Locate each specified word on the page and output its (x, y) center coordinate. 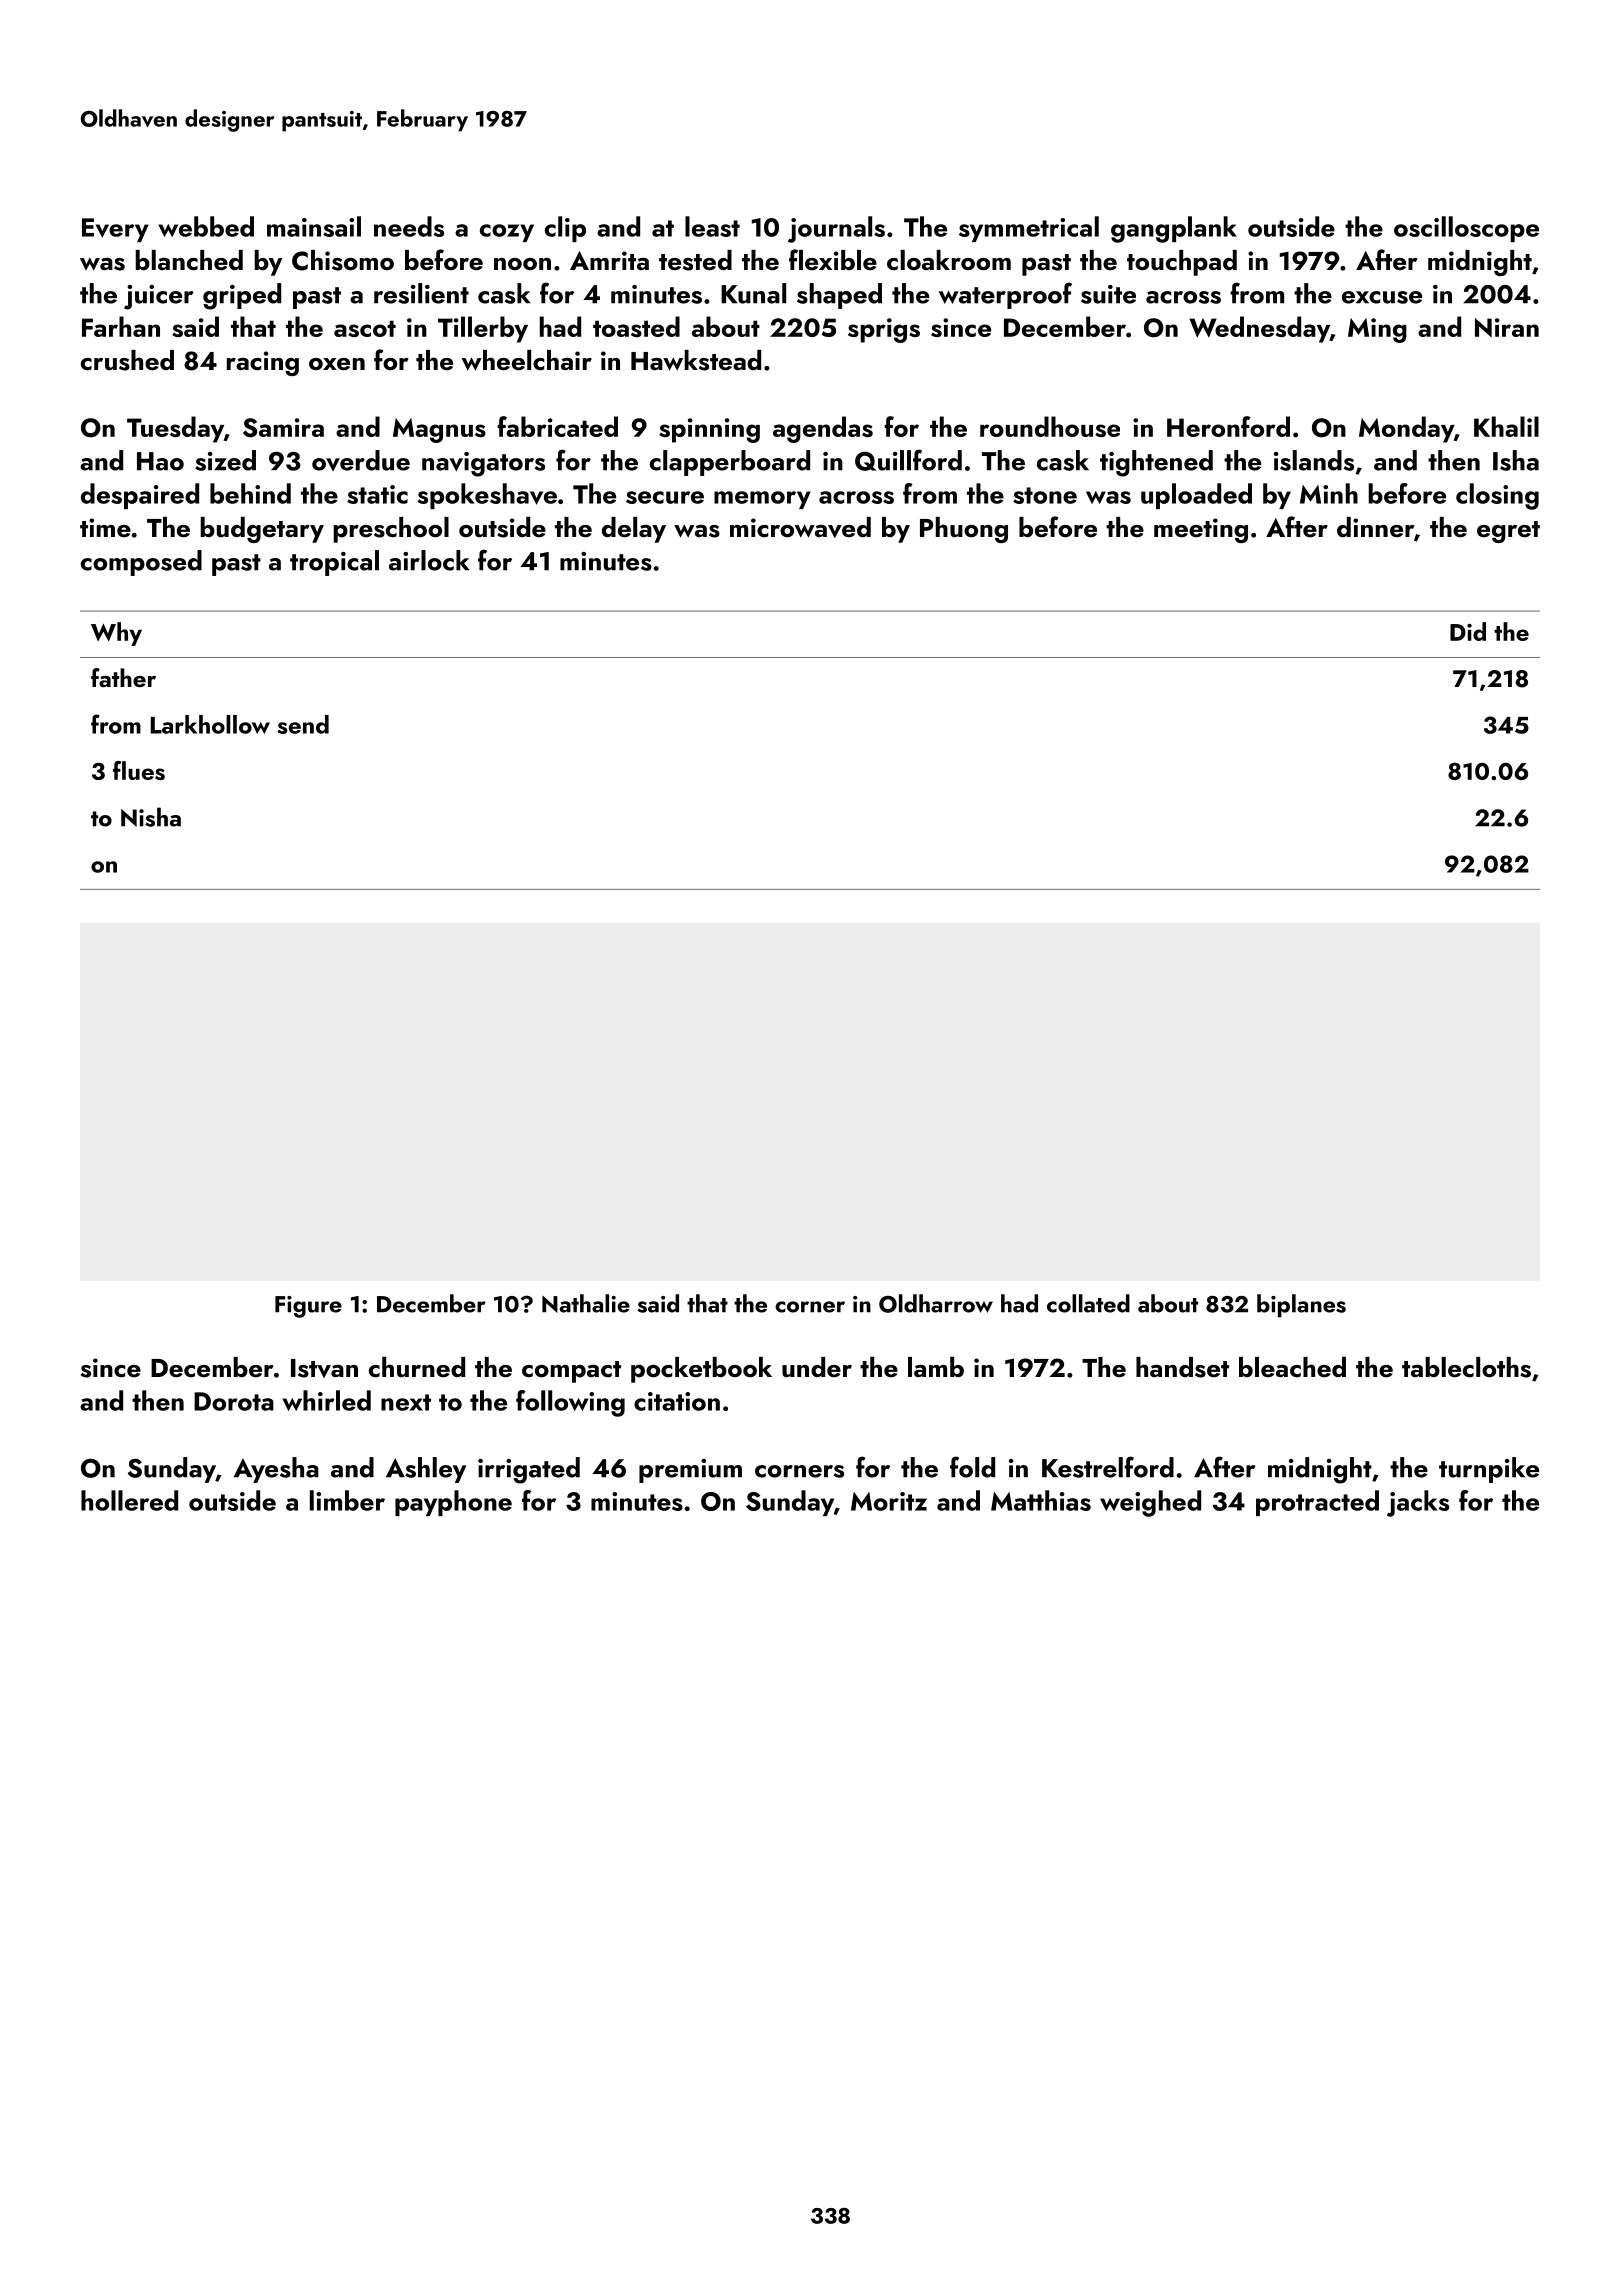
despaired (140, 496)
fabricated (557, 426)
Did (1468, 631)
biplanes (1301, 1306)
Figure (308, 1307)
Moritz (889, 1501)
